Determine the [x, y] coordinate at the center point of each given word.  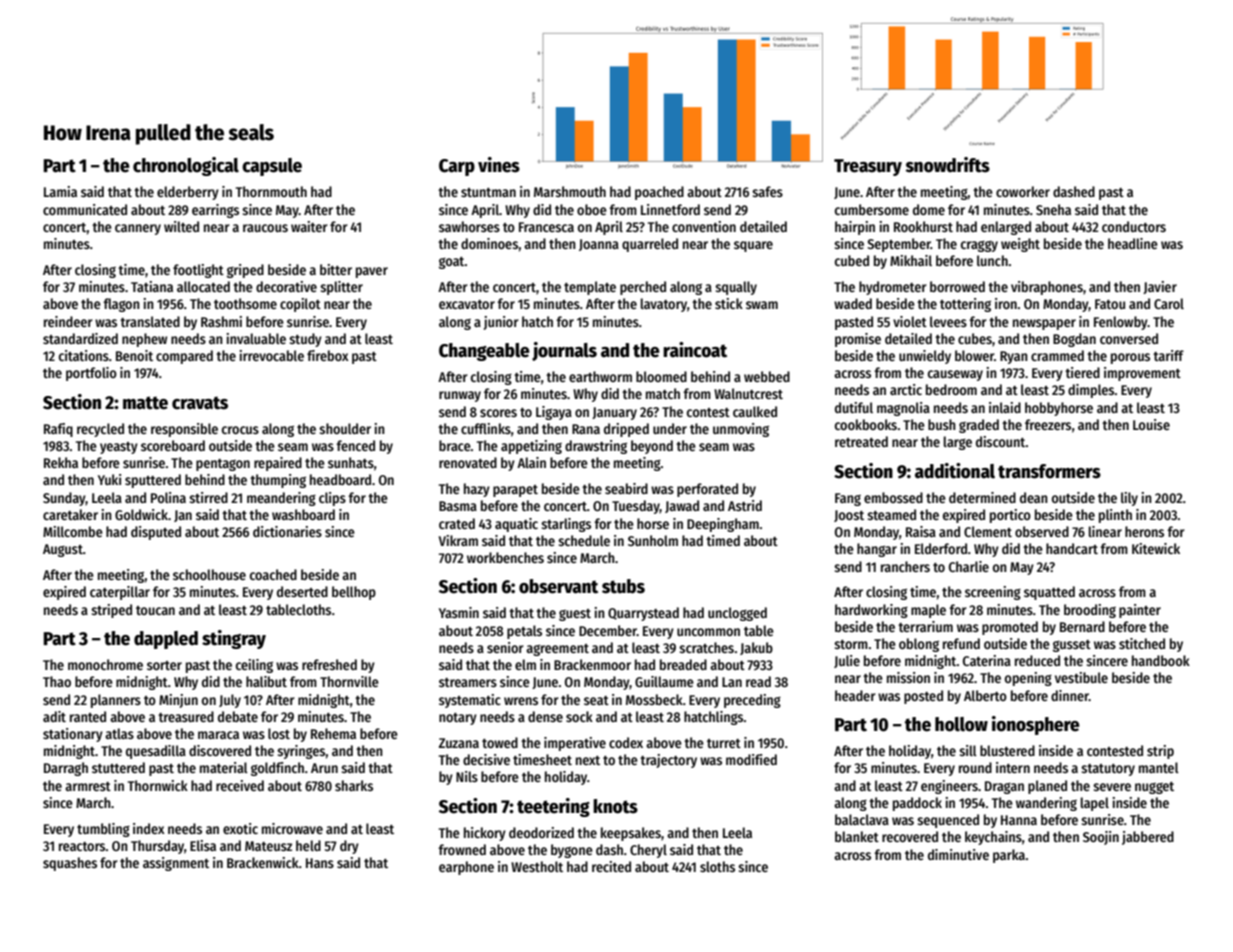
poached [659, 193]
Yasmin [459, 612]
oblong [919, 645]
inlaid [1005, 407]
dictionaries [287, 531]
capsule [272, 167]
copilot [300, 305]
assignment [176, 864]
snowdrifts [948, 165]
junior [501, 323]
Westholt [537, 866]
